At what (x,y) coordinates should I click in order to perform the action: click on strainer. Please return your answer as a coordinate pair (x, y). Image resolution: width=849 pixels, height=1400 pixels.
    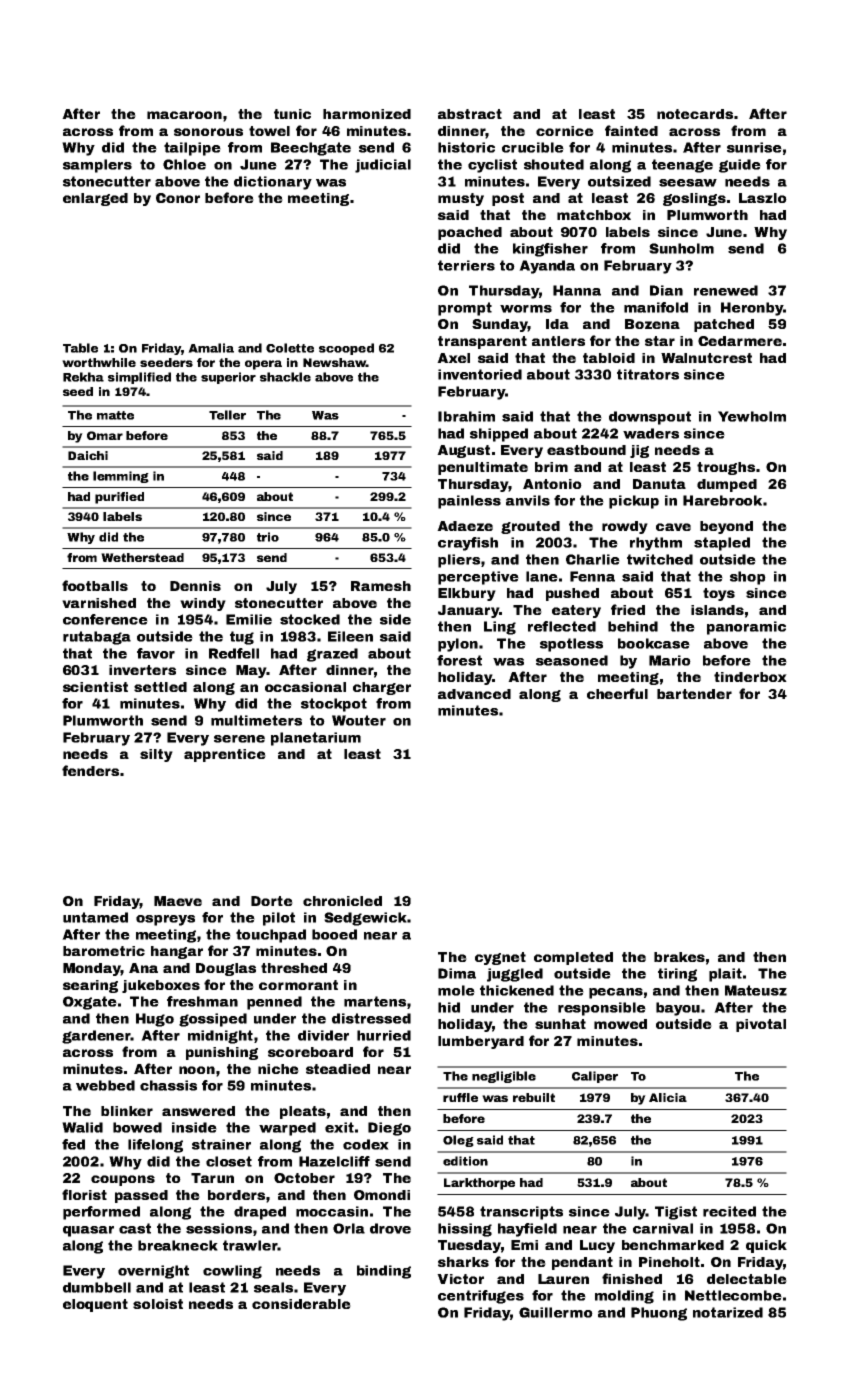
    Looking at the image, I should click on (221, 1144).
